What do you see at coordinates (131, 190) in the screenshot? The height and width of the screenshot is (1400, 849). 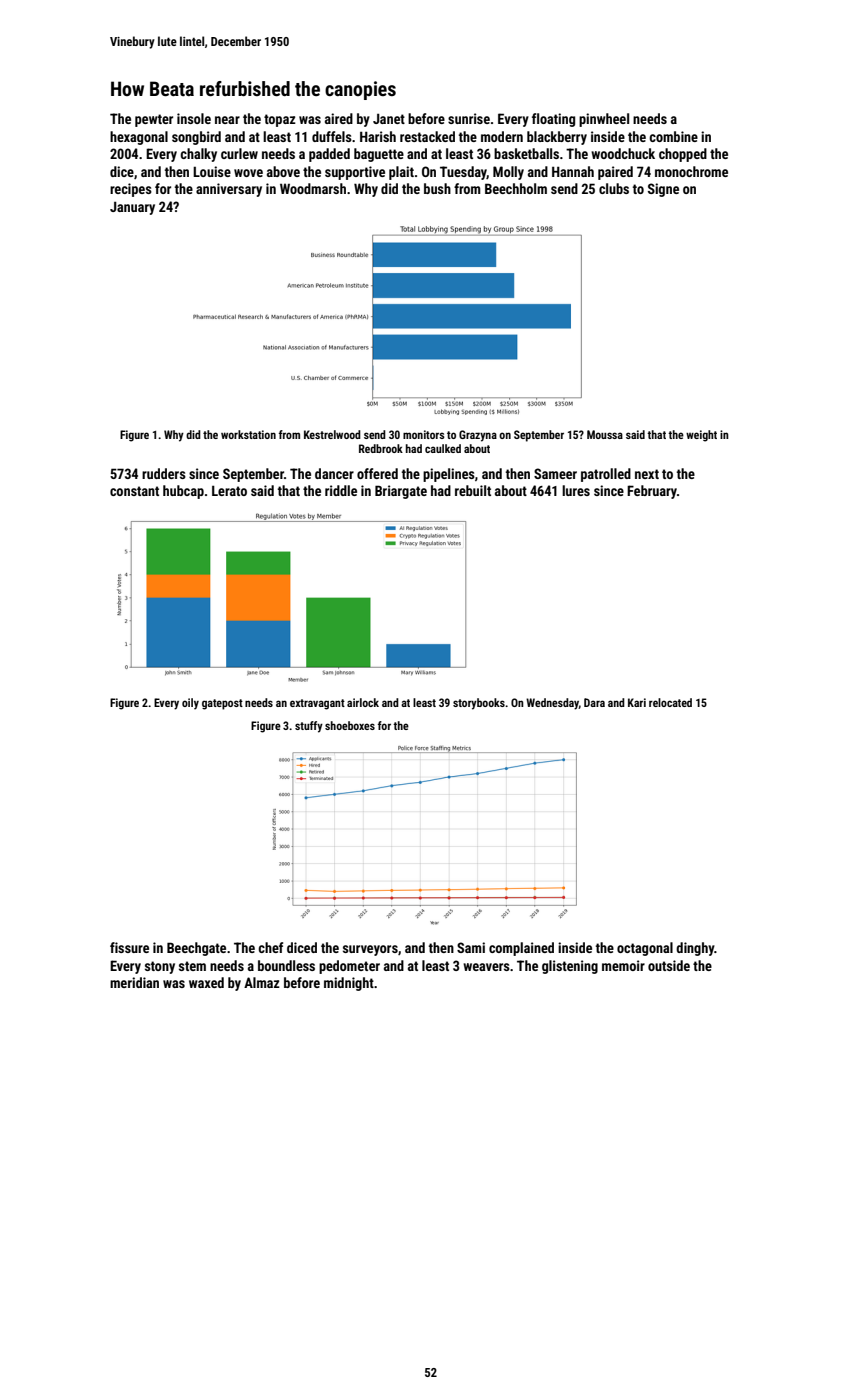 I see `recipes` at bounding box center [131, 190].
